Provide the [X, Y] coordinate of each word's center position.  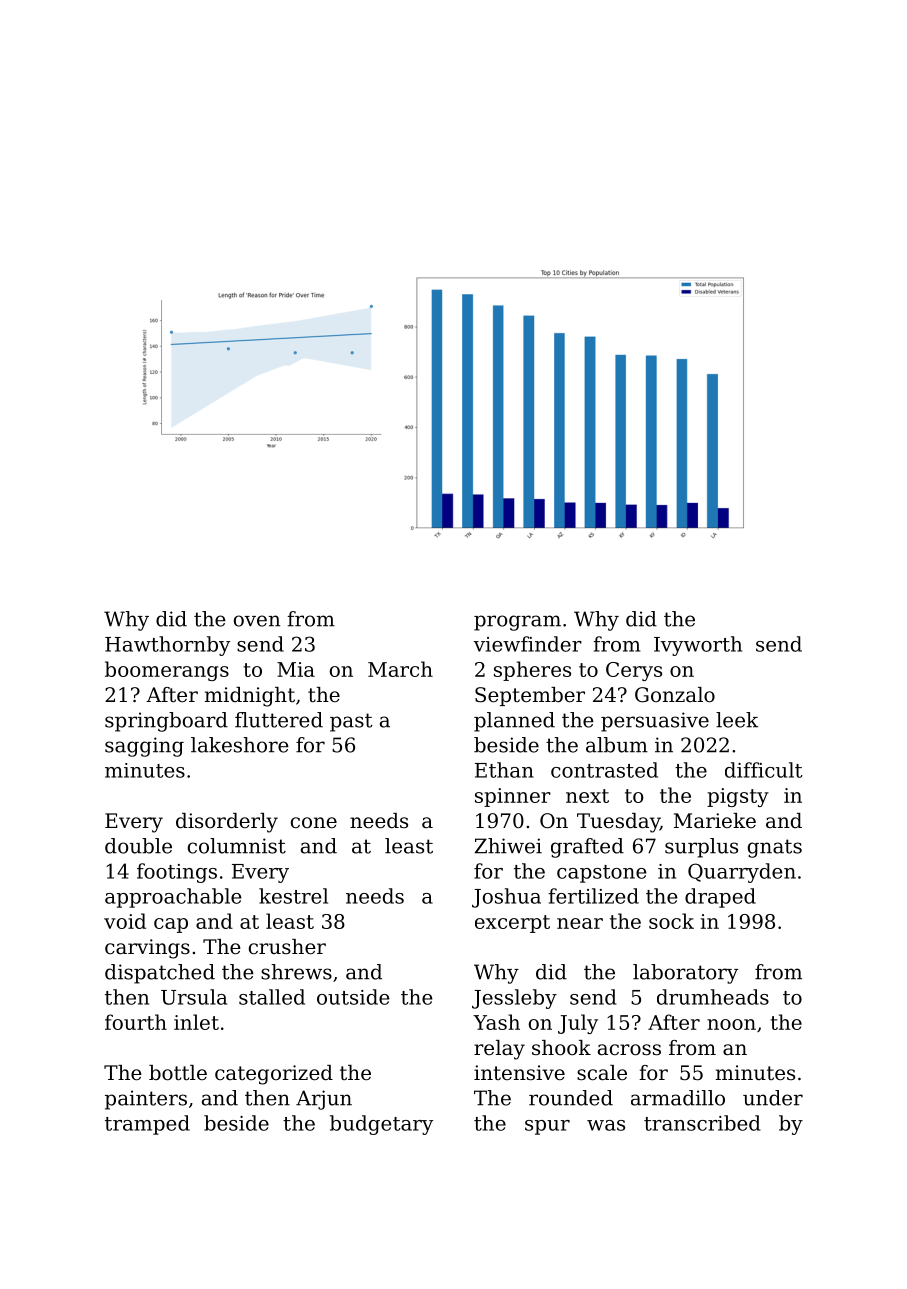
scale [602, 1073]
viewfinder [527, 644]
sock [671, 921]
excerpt [512, 924]
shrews [296, 972]
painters [146, 1100]
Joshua [506, 898]
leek [737, 720]
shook [561, 1048]
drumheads [713, 997]
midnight [250, 697]
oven [257, 621]
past [351, 722]
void [125, 921]
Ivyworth [698, 646]
